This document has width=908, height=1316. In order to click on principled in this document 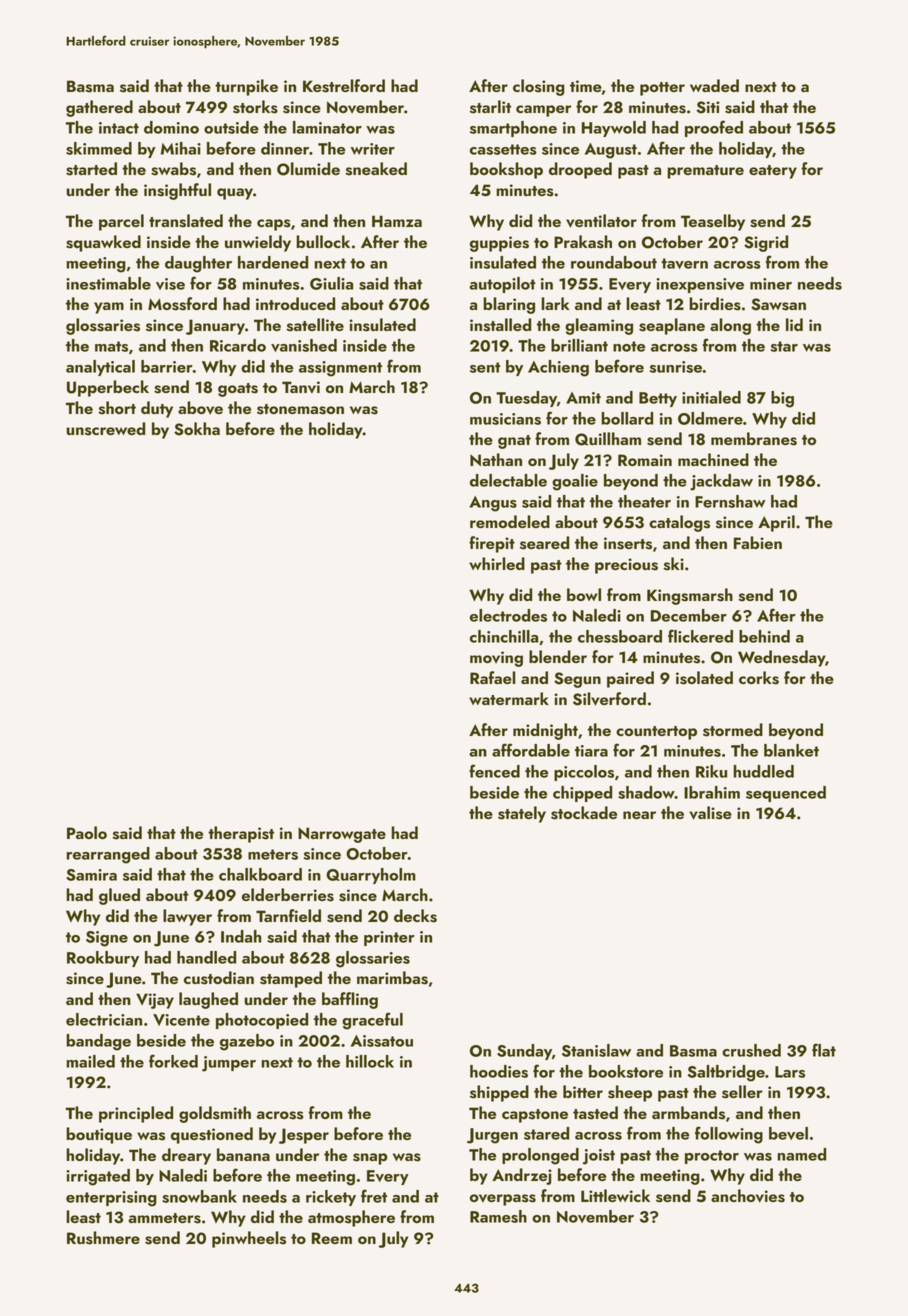, I will do `click(136, 1114)`.
